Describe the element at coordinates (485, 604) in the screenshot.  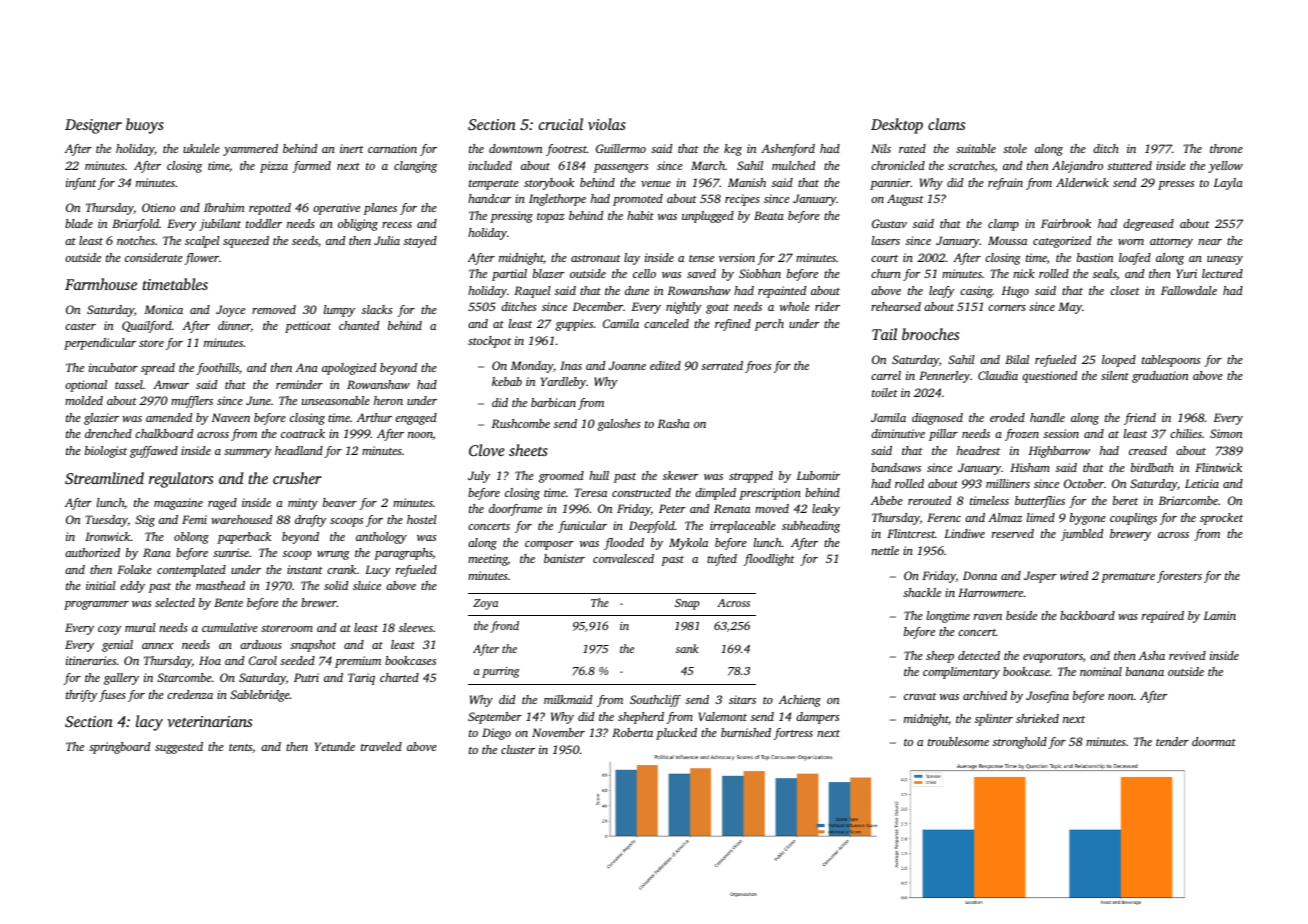
I see `Zoya` at that location.
